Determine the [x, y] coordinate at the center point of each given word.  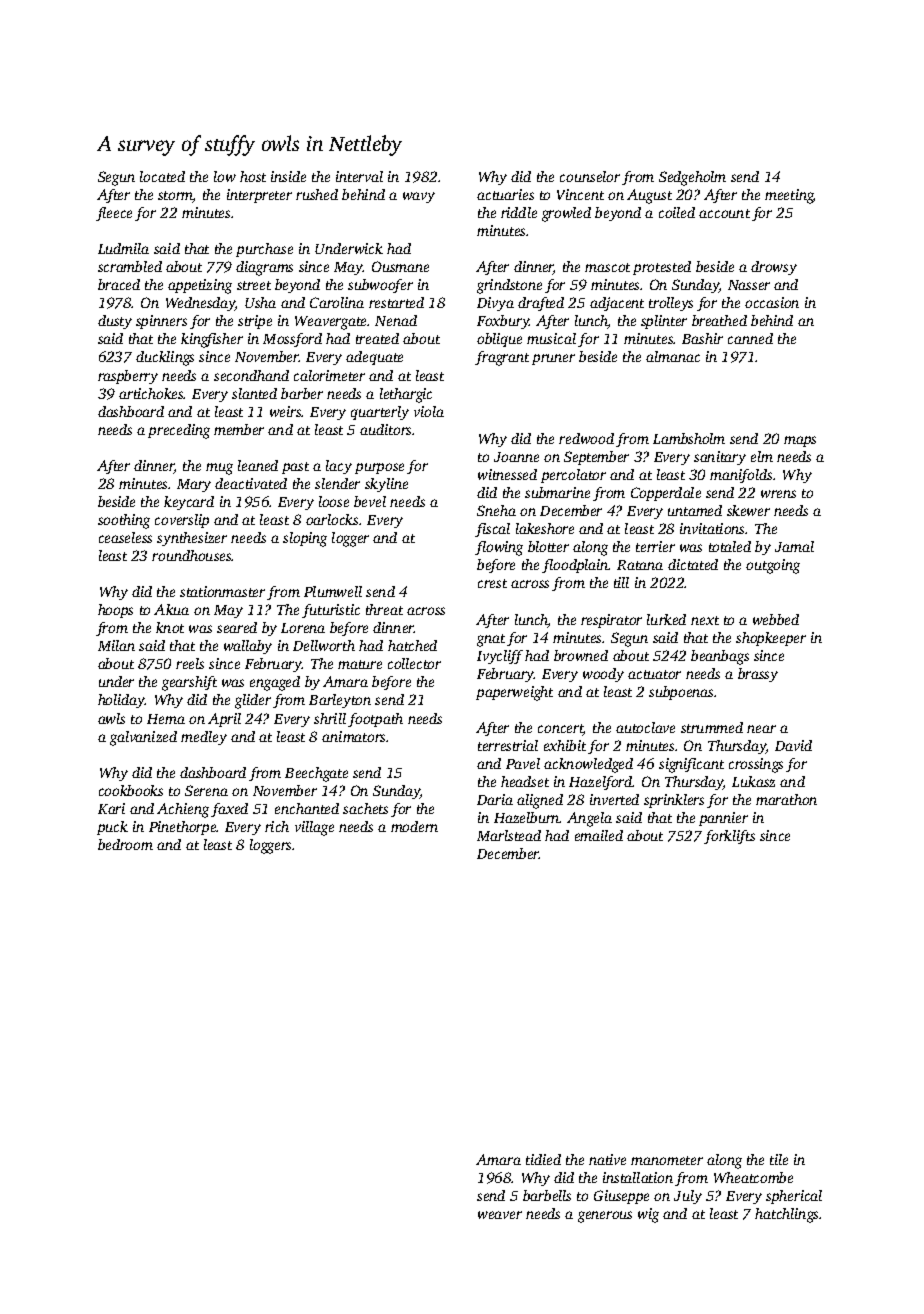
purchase [264, 250]
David [793, 745]
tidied [543, 1159]
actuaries [505, 194]
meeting [789, 196]
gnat [491, 640]
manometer [667, 1160]
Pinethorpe [183, 828]
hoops [115, 611]
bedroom [125, 844]
